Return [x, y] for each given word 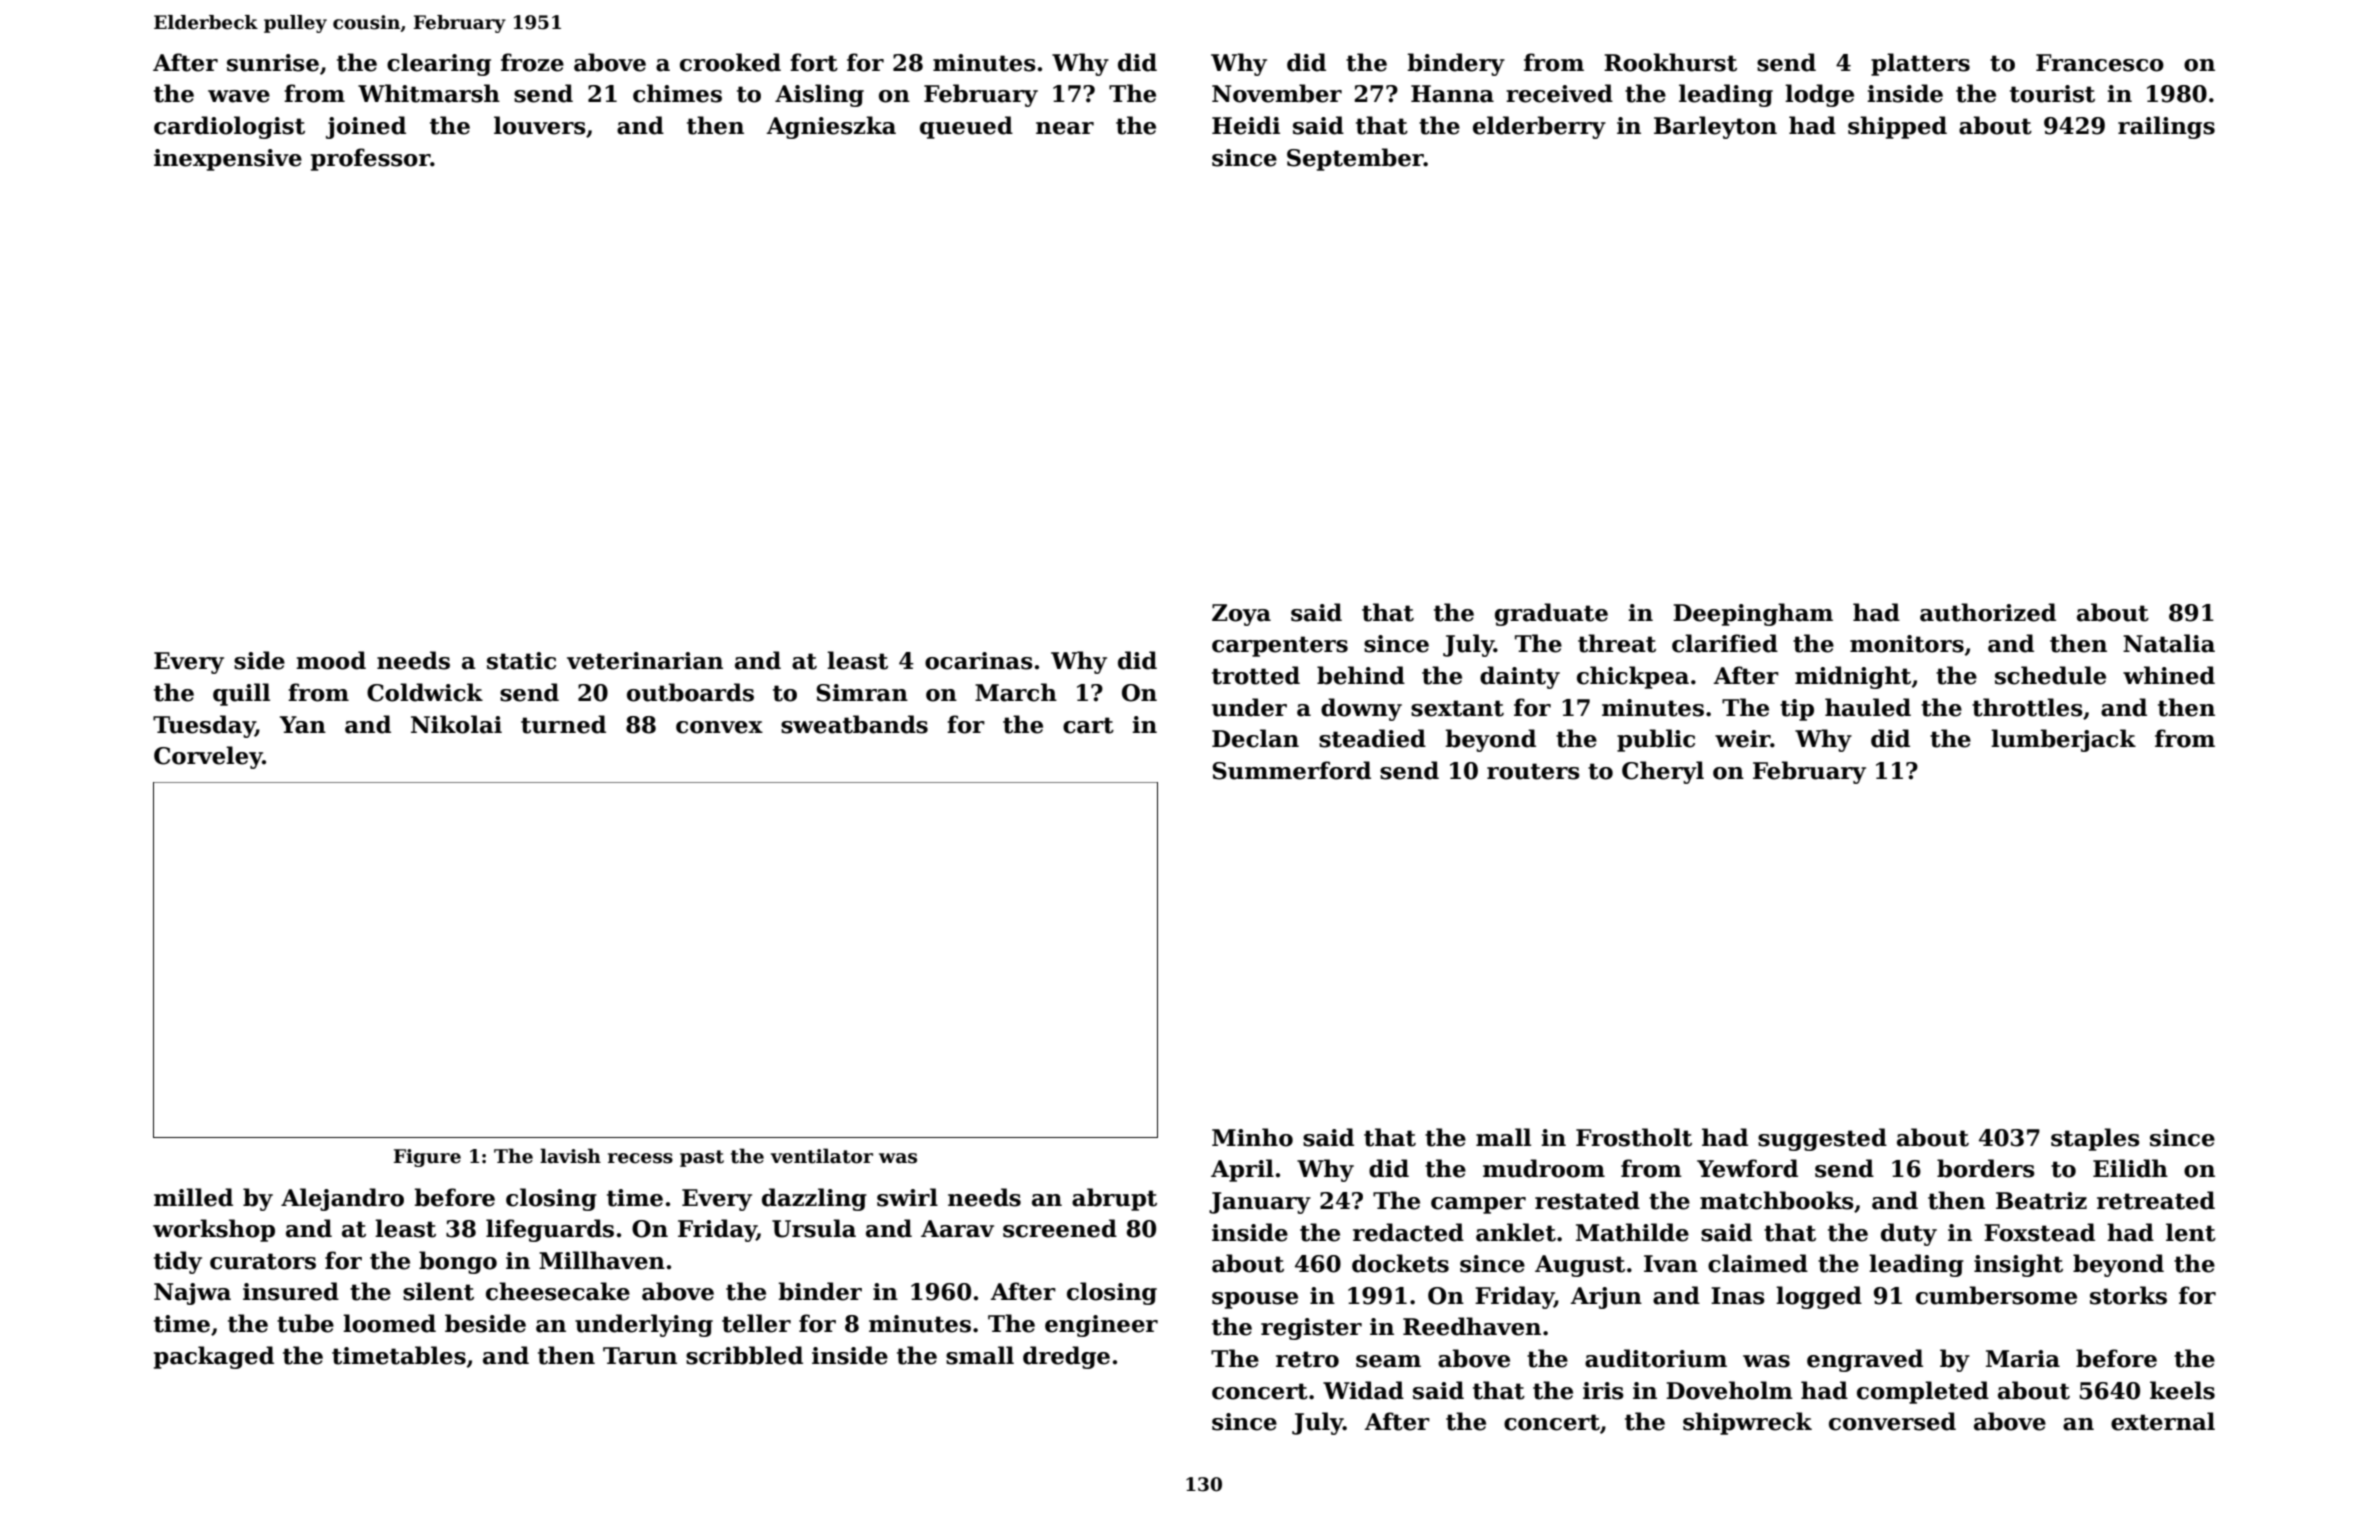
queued [966, 127]
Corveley [208, 757]
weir [1742, 739]
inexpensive [228, 160]
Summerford [1292, 770]
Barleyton [1715, 127]
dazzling [814, 1199]
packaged [214, 1357]
